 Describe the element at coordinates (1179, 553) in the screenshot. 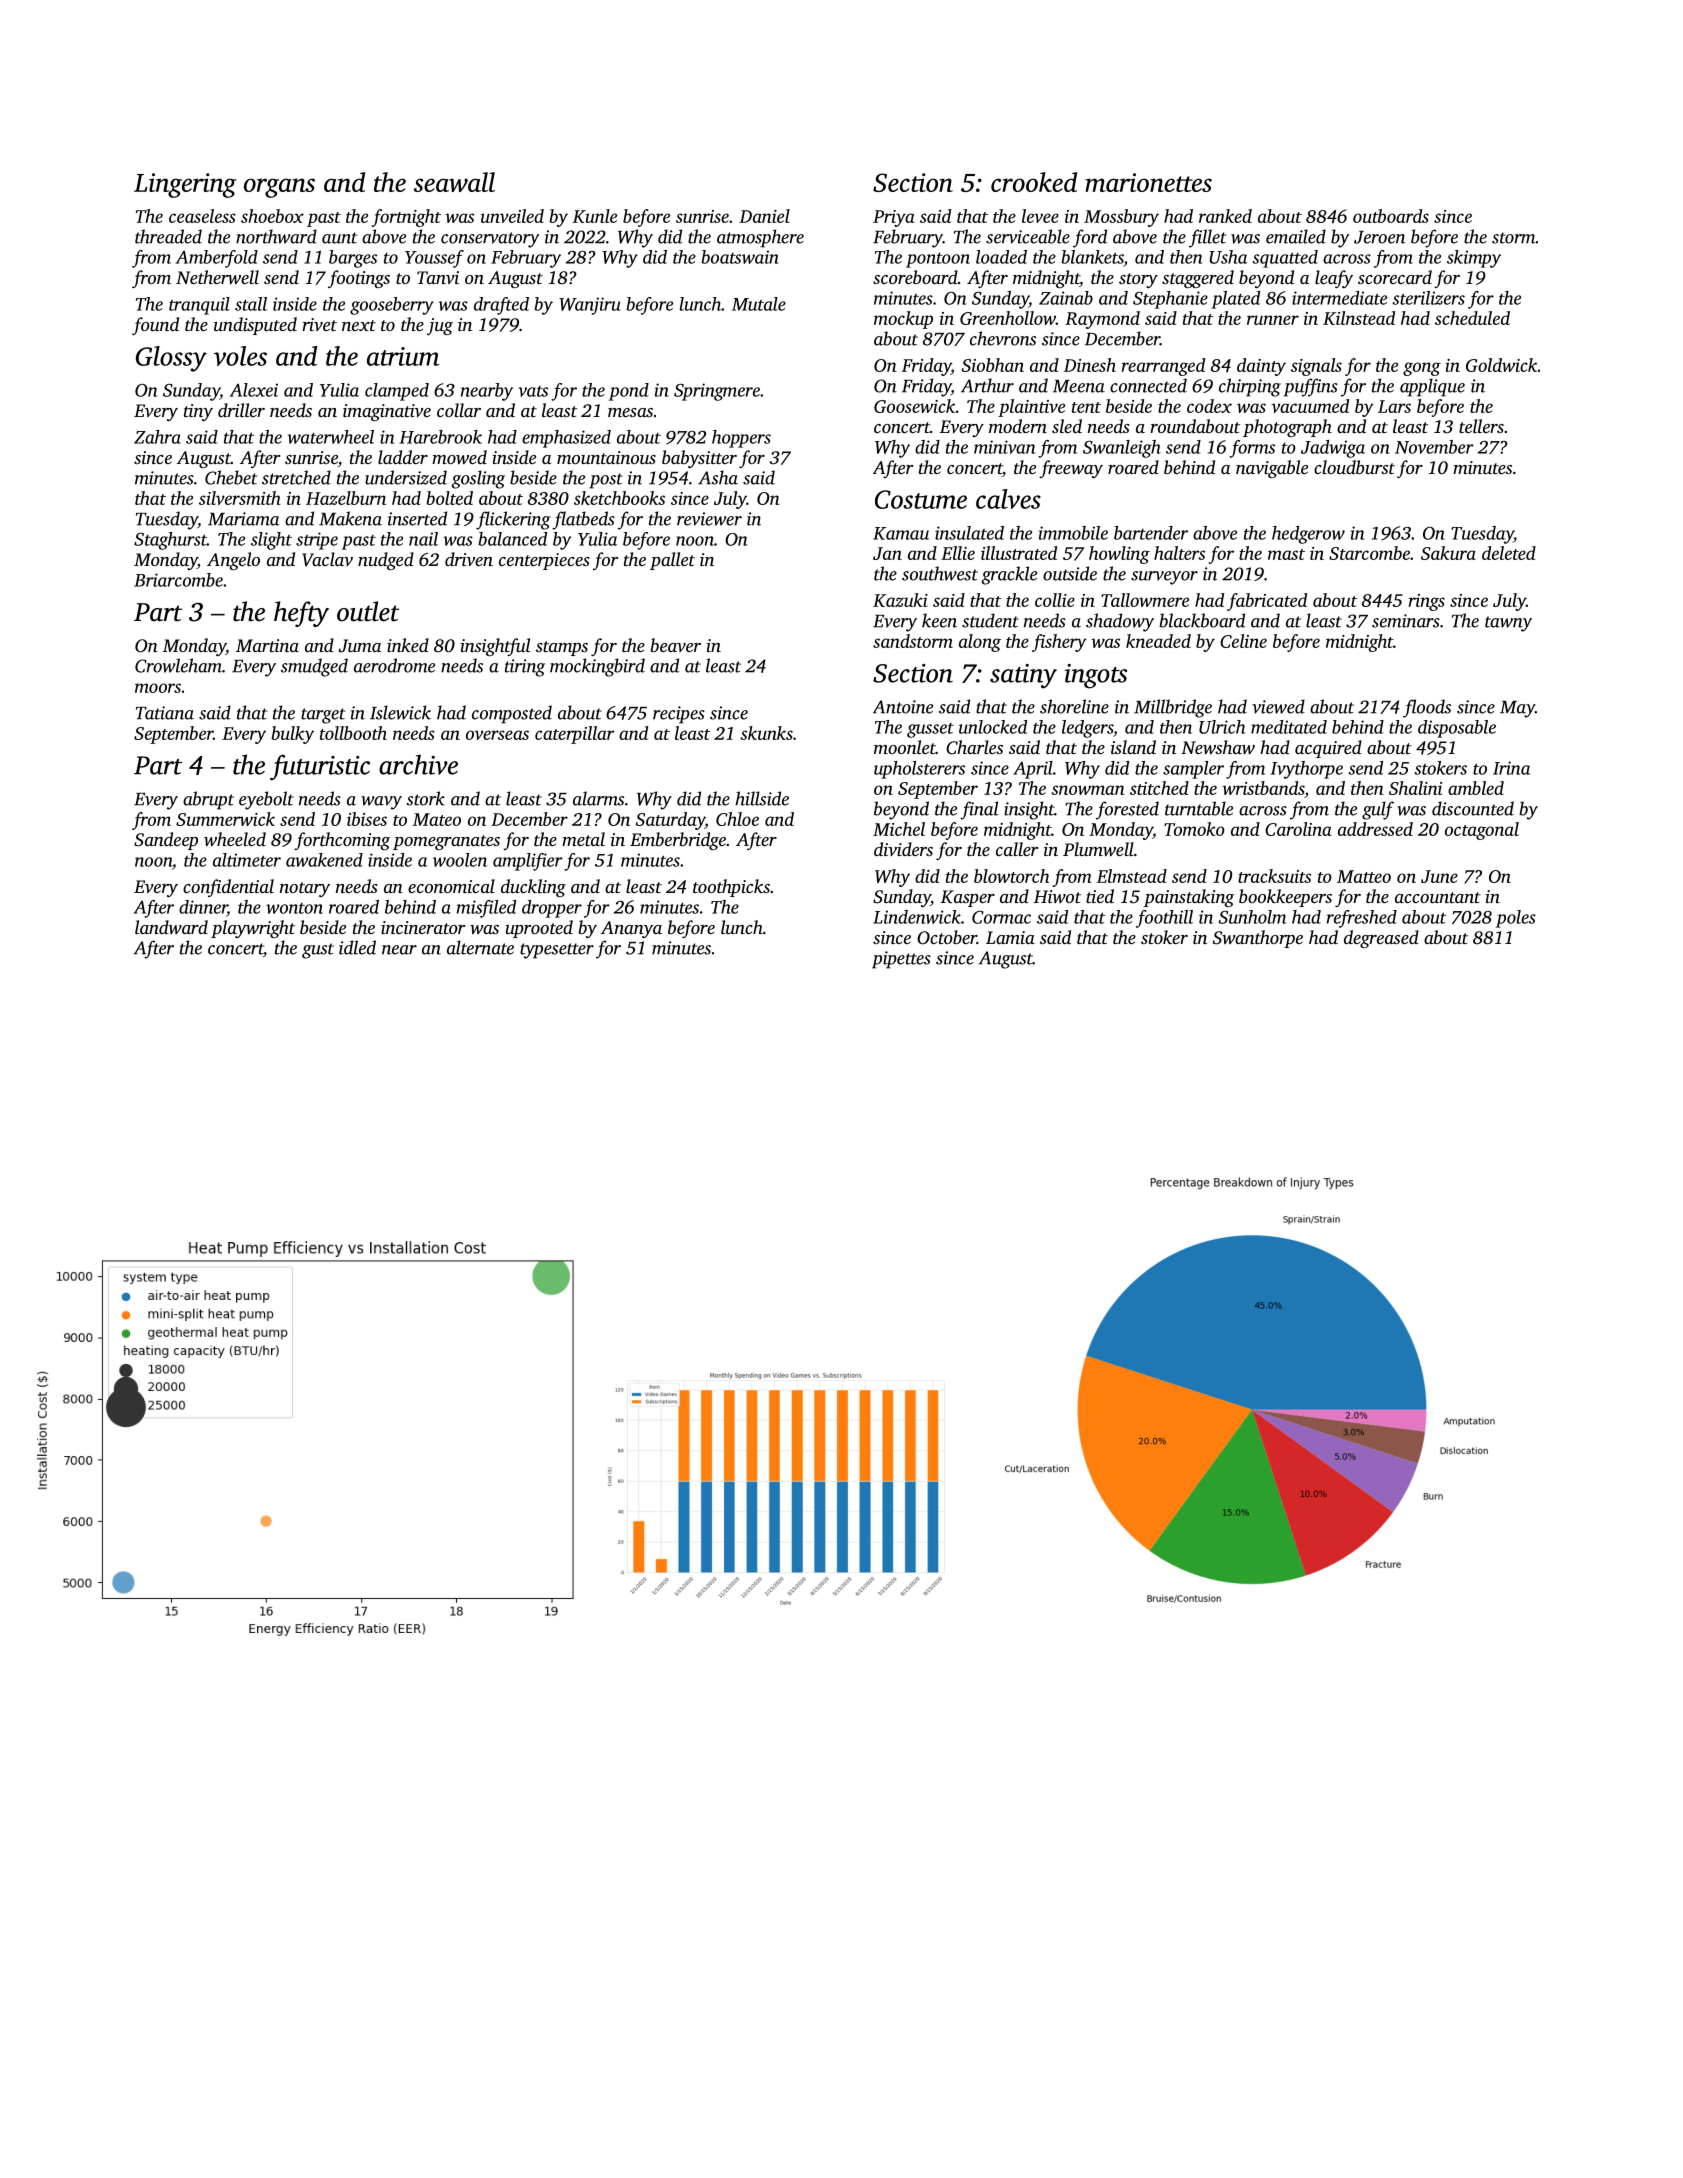

I see `halters` at that location.
